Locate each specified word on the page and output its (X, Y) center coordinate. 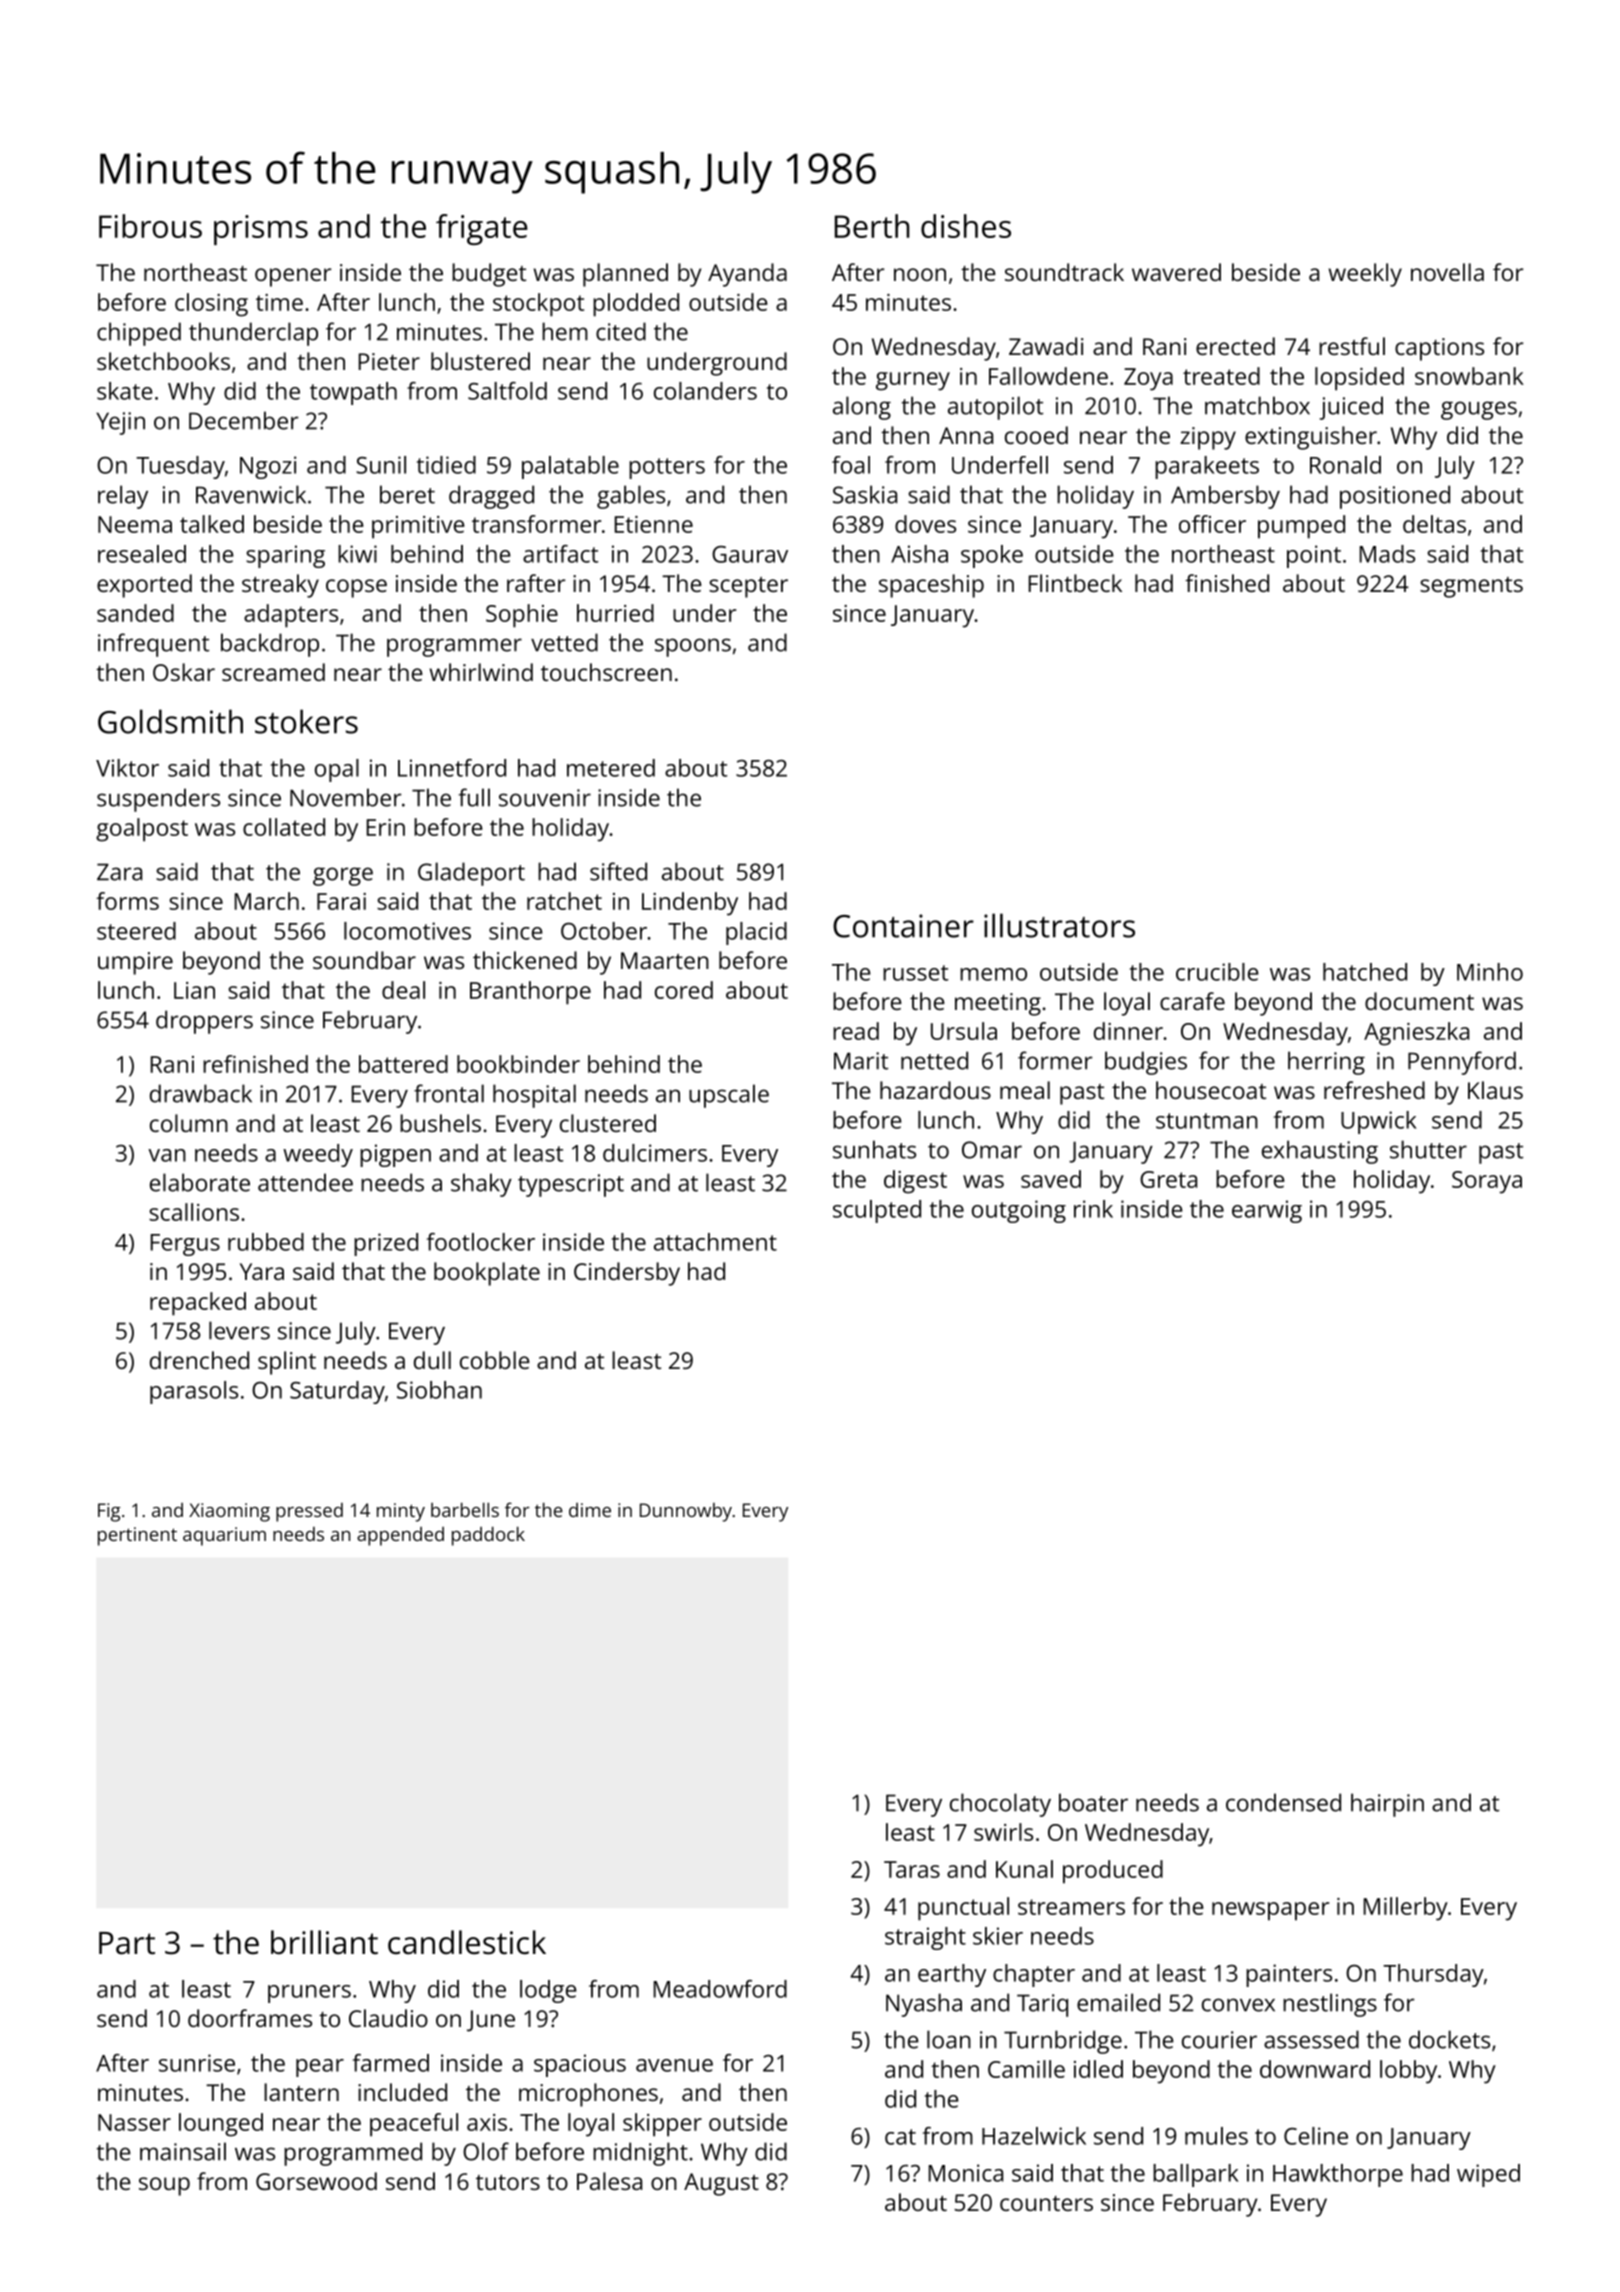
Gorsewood (316, 2181)
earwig (1267, 1211)
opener (293, 277)
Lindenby (690, 904)
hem (565, 331)
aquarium (224, 1536)
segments (1471, 587)
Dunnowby (686, 1512)
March (267, 901)
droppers (204, 1022)
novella (1447, 272)
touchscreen (606, 672)
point (1314, 556)
